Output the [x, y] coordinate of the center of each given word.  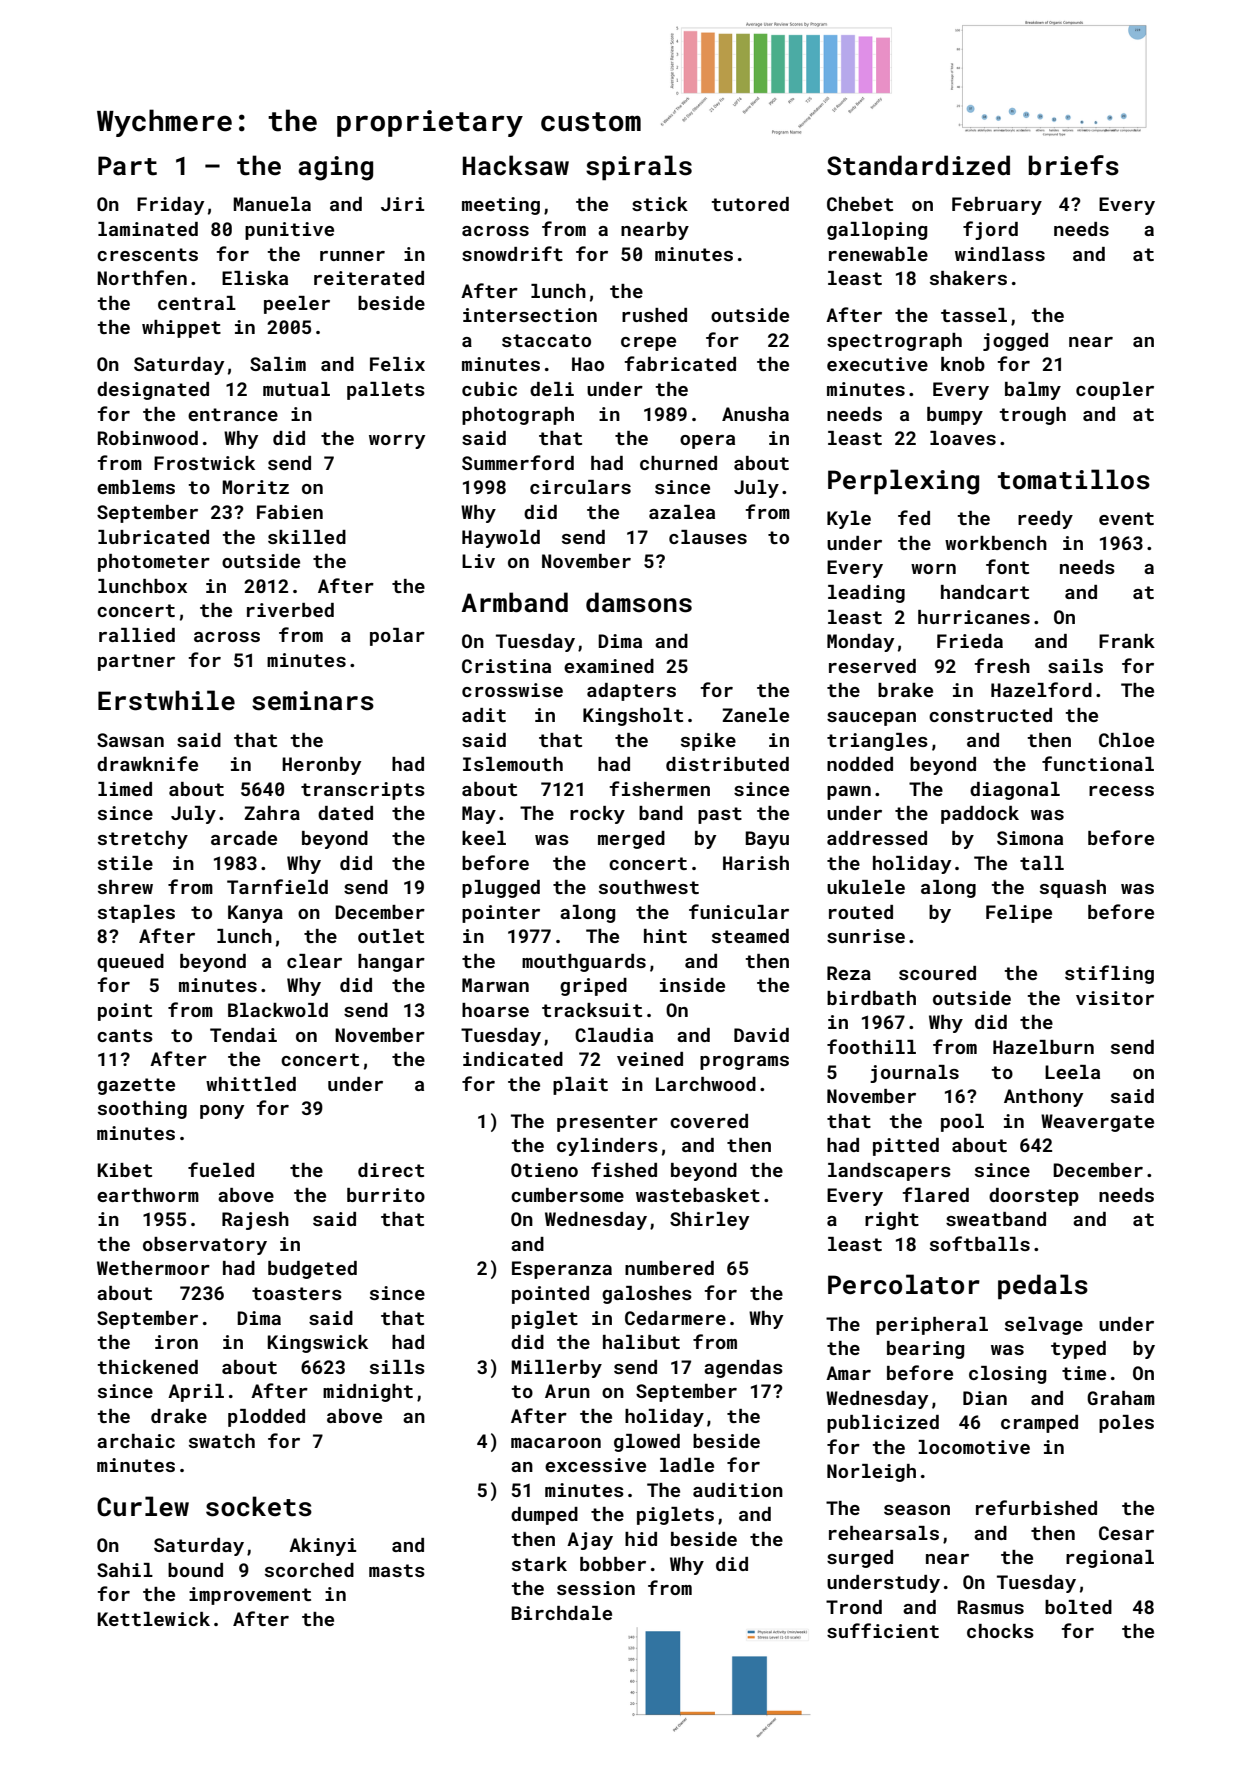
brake [905, 690]
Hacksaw [516, 165]
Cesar [1126, 1533]
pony [222, 1112]
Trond [854, 1607]
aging [335, 168]
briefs [1073, 165]
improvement [250, 1596]
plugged [501, 889]
